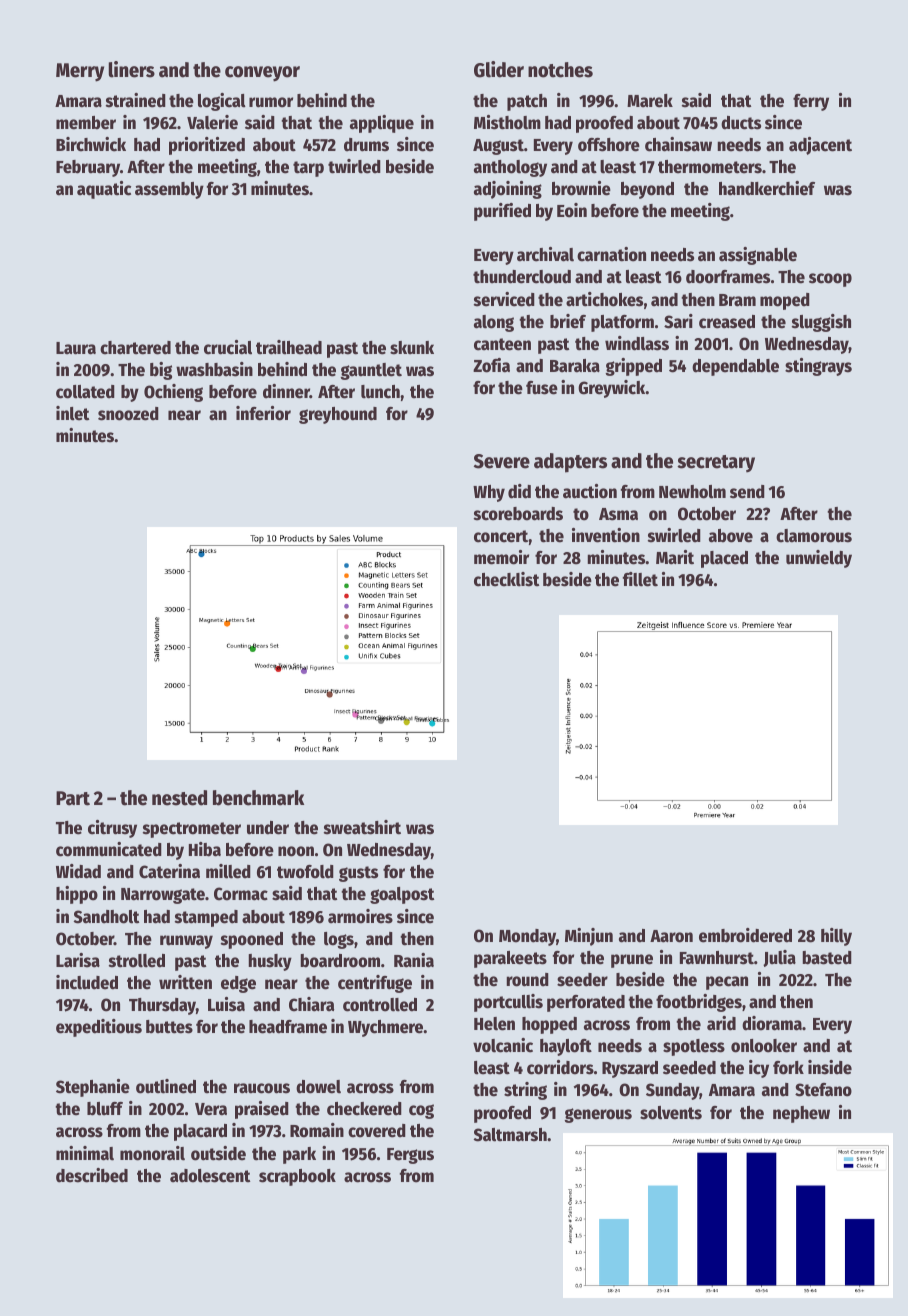 Image resolution: width=908 pixels, height=1316 pixels. Describe the element at coordinates (80, 72) in the document. I see `Merry` at that location.
